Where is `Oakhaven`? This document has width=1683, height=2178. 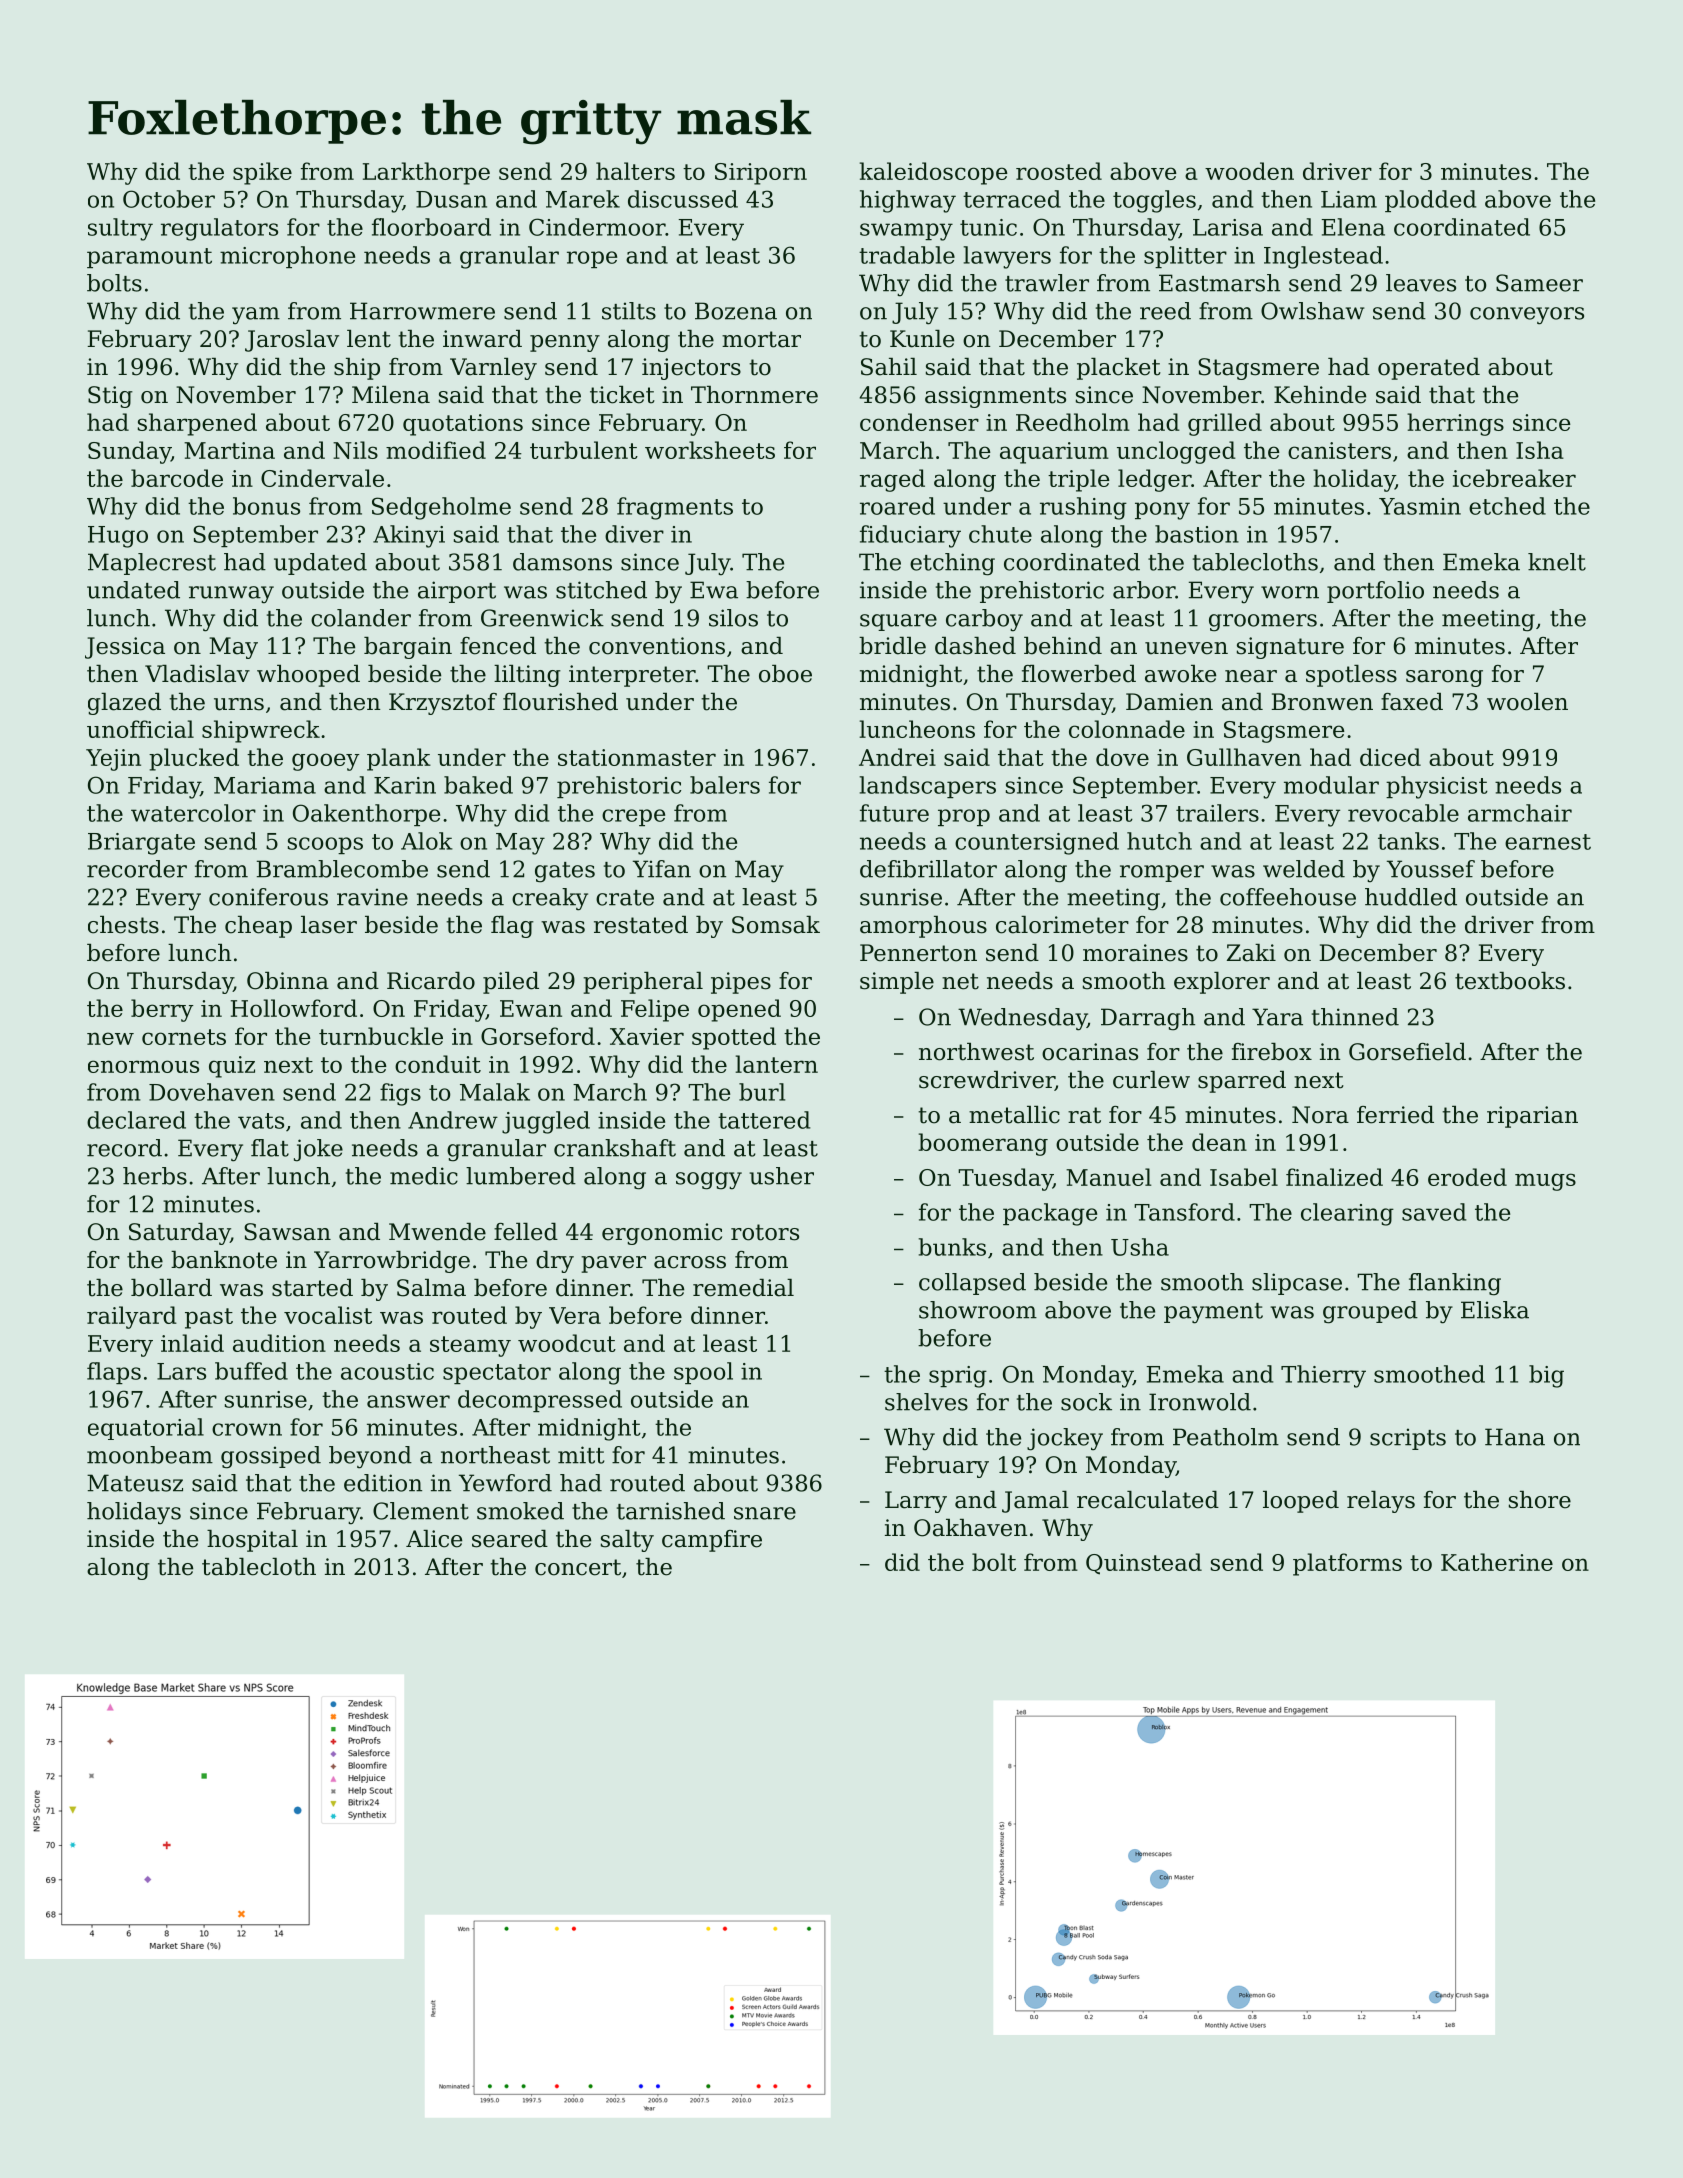 Oakhaven is located at coordinates (970, 1528).
